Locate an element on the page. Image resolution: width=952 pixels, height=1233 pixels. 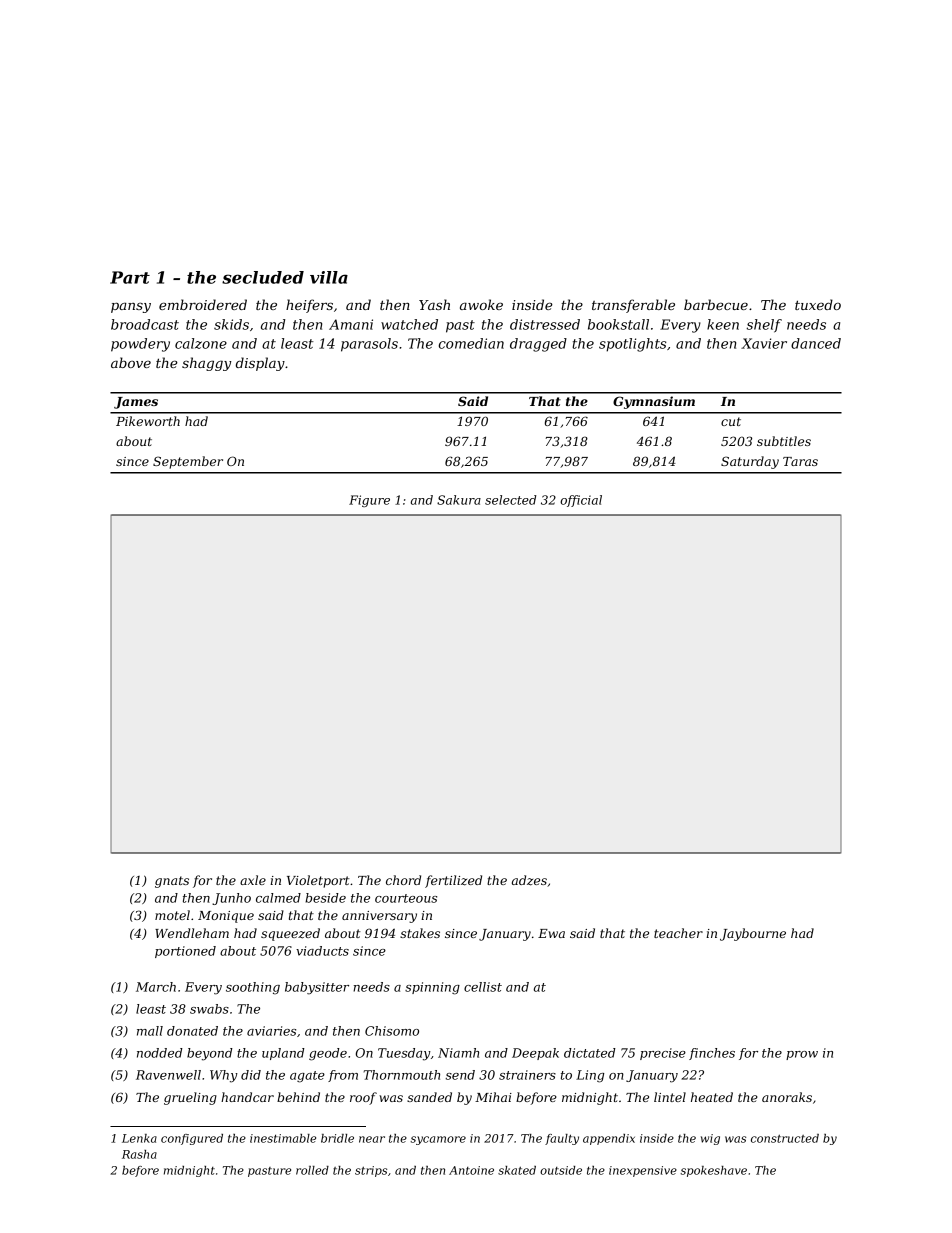
adzes is located at coordinates (529, 880).
